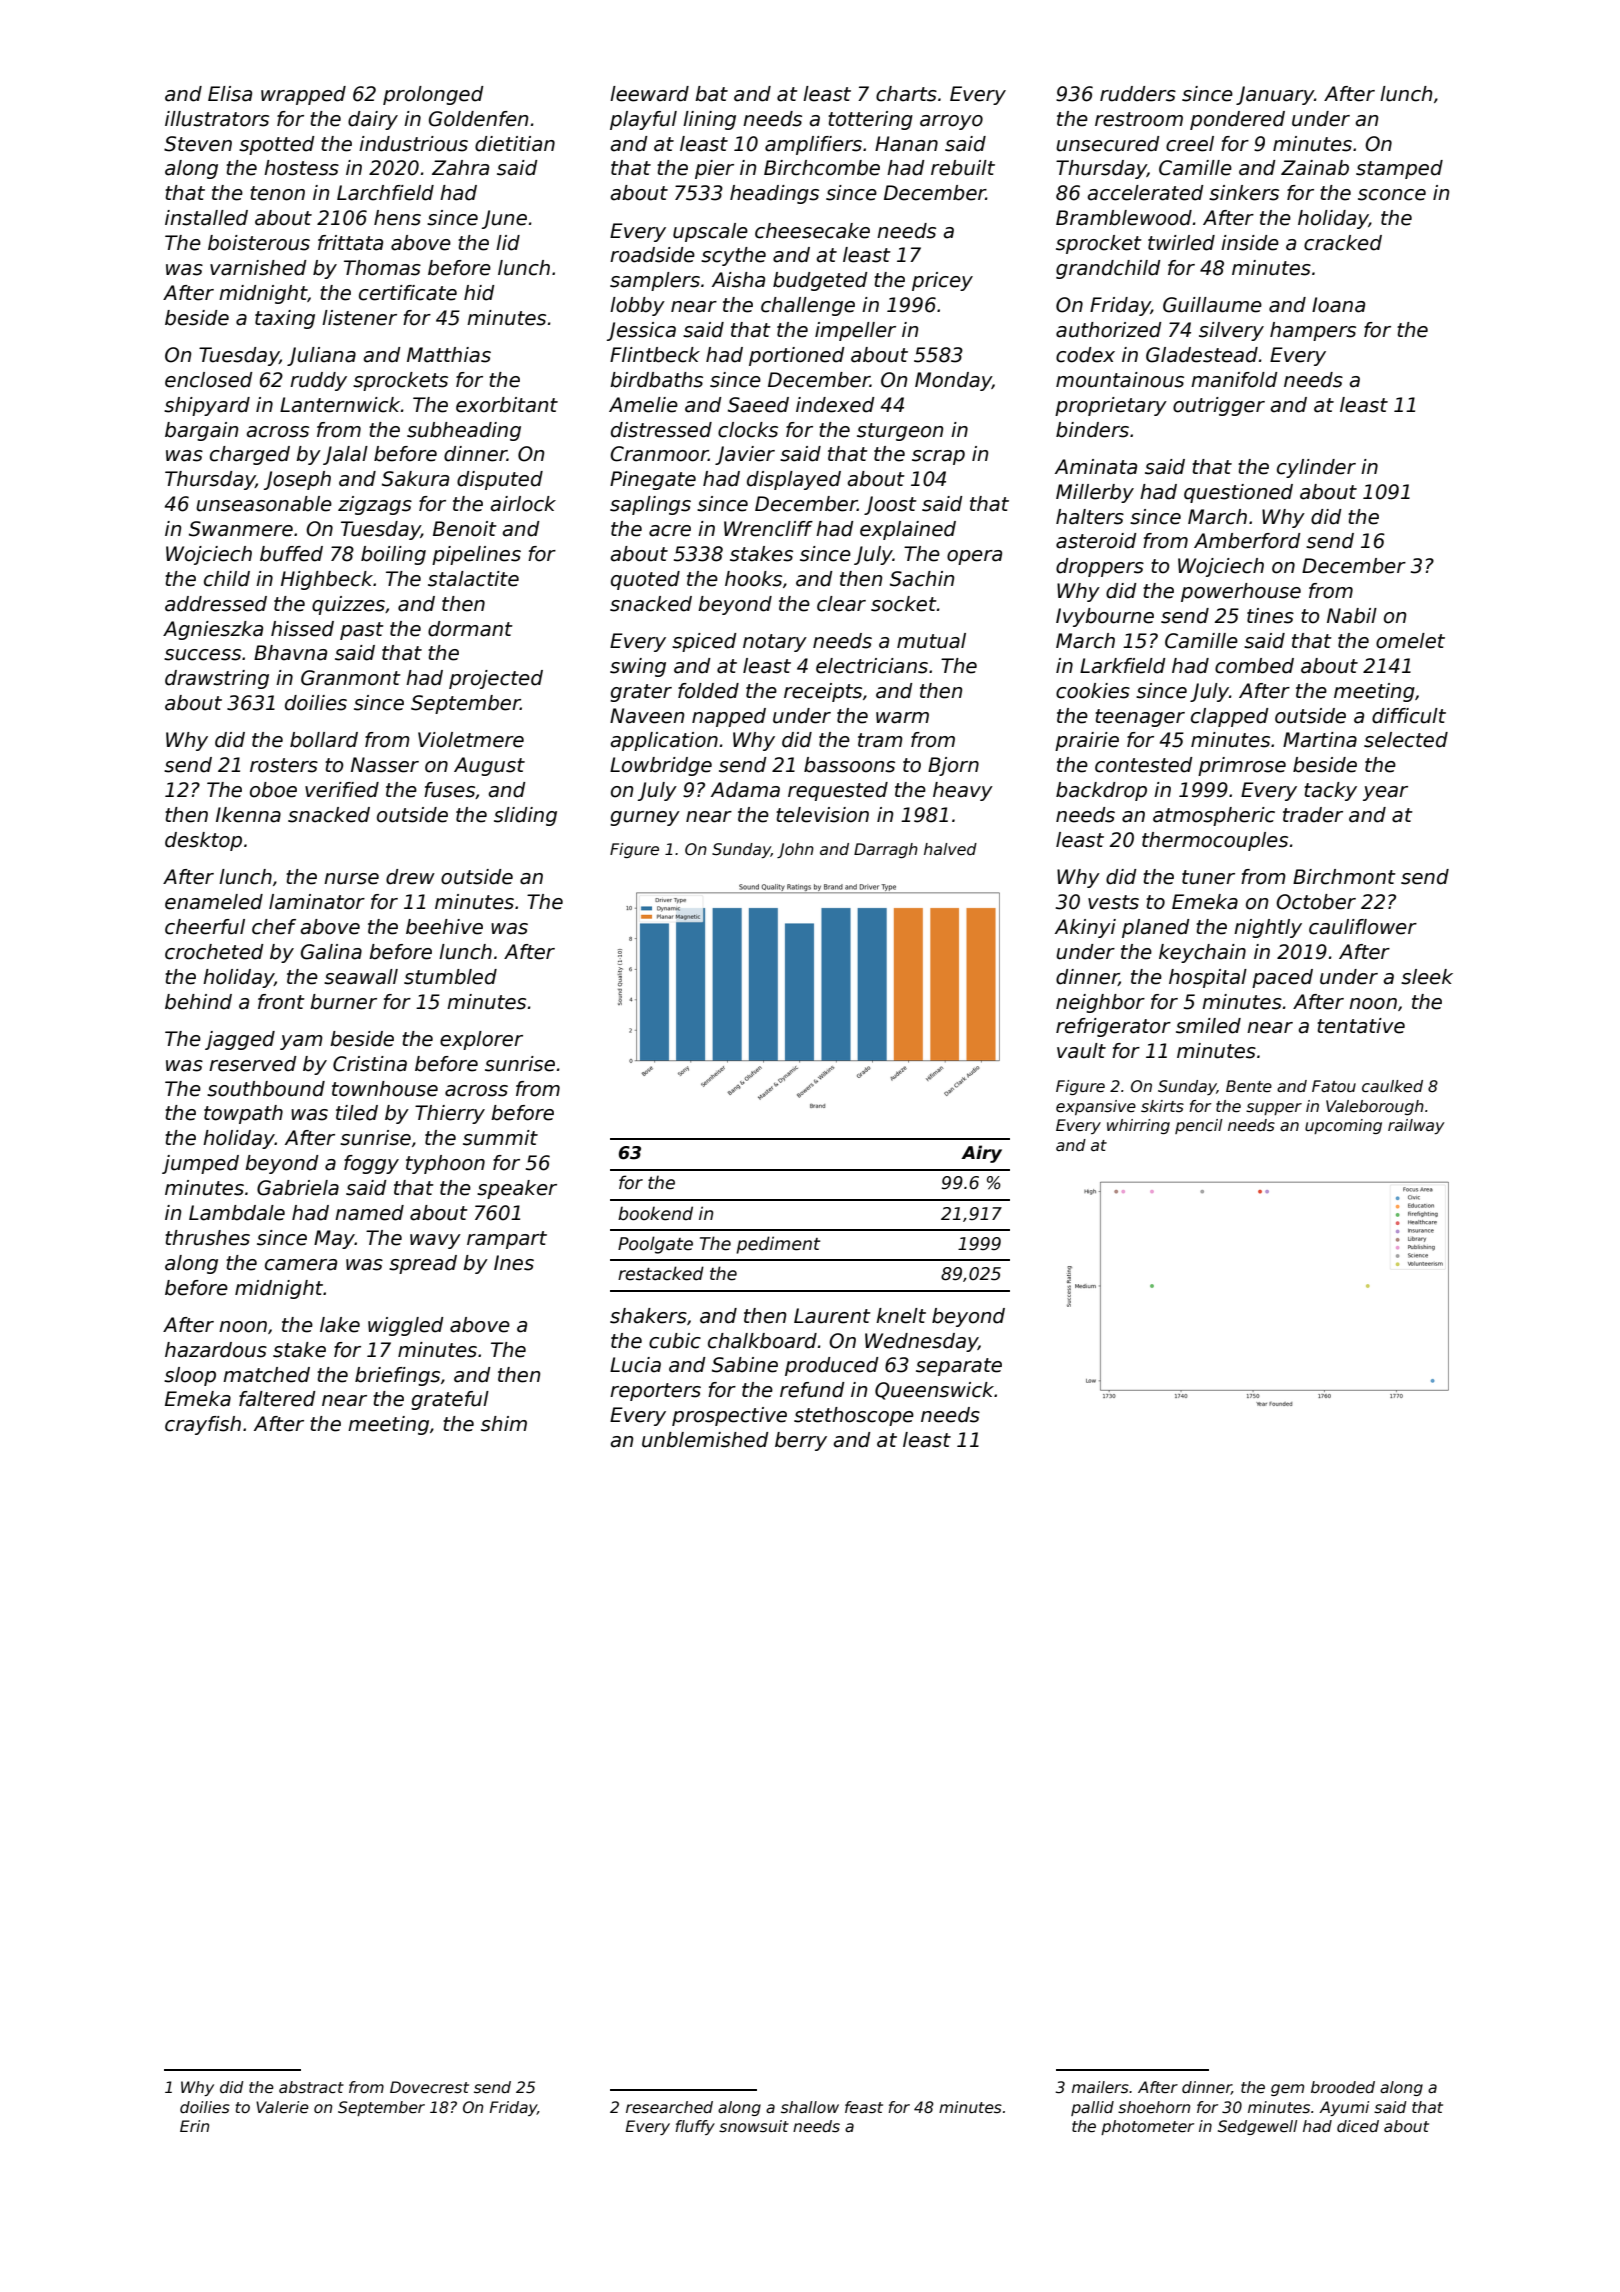  Describe the element at coordinates (217, 679) in the screenshot. I see `drawstring` at that location.
